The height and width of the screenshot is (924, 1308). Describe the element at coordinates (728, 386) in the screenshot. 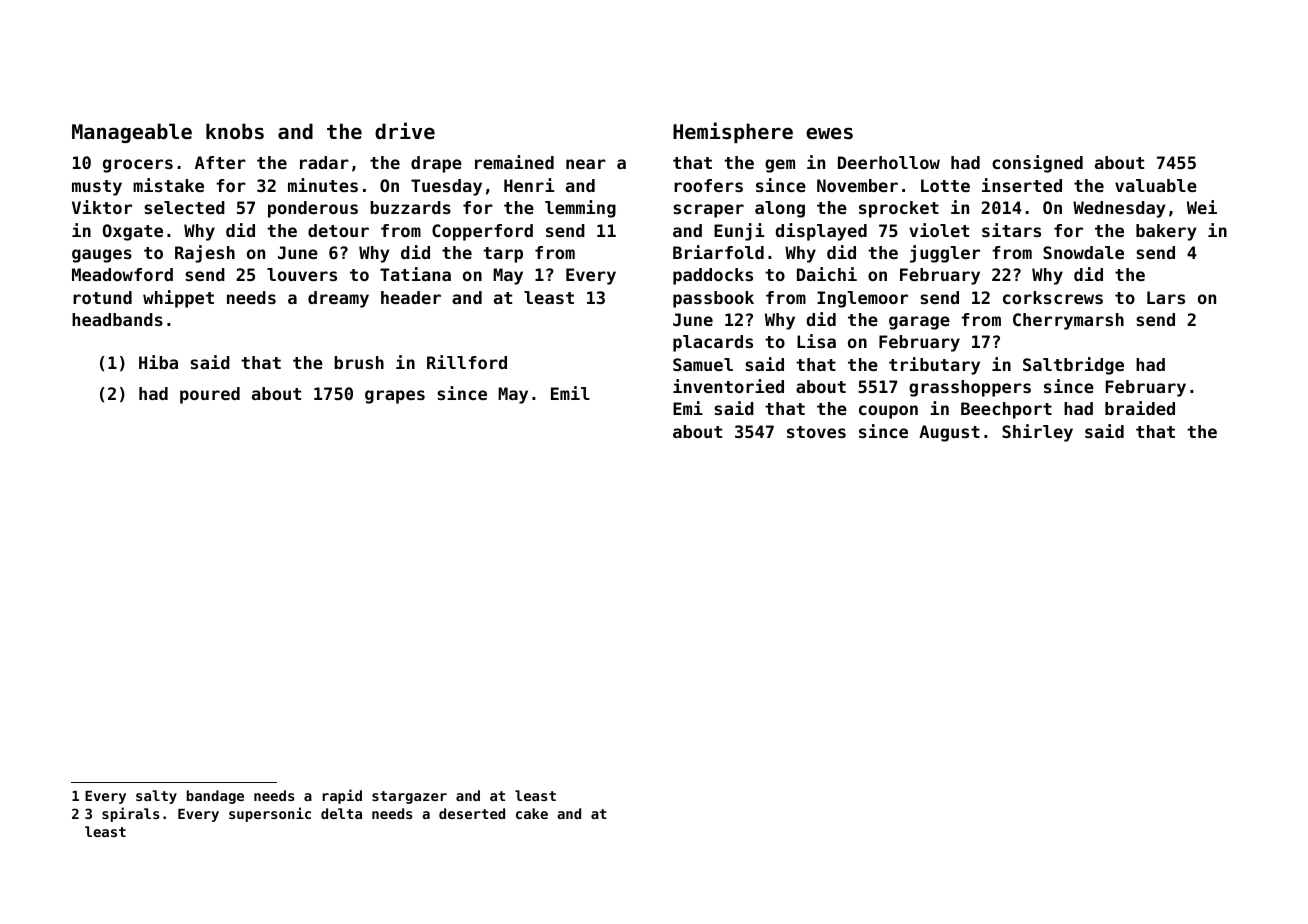

I see `inventoried` at that location.
